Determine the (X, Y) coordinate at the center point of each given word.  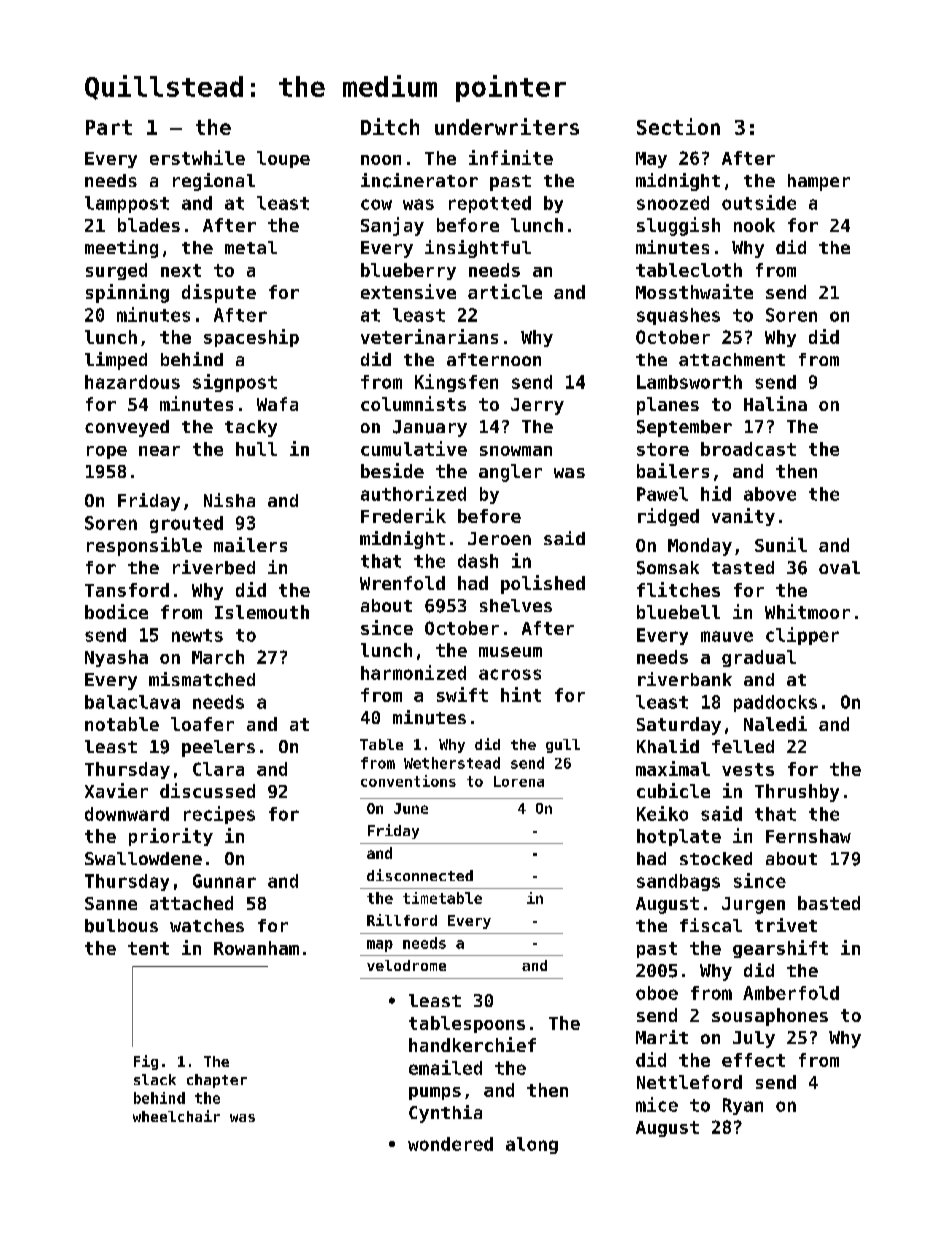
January (430, 428)
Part (109, 127)
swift (462, 694)
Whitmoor (807, 611)
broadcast (748, 449)
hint (521, 694)
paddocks (775, 703)
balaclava (132, 702)
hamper (819, 182)
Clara (218, 769)
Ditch (390, 126)
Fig (146, 1062)
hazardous (132, 382)
